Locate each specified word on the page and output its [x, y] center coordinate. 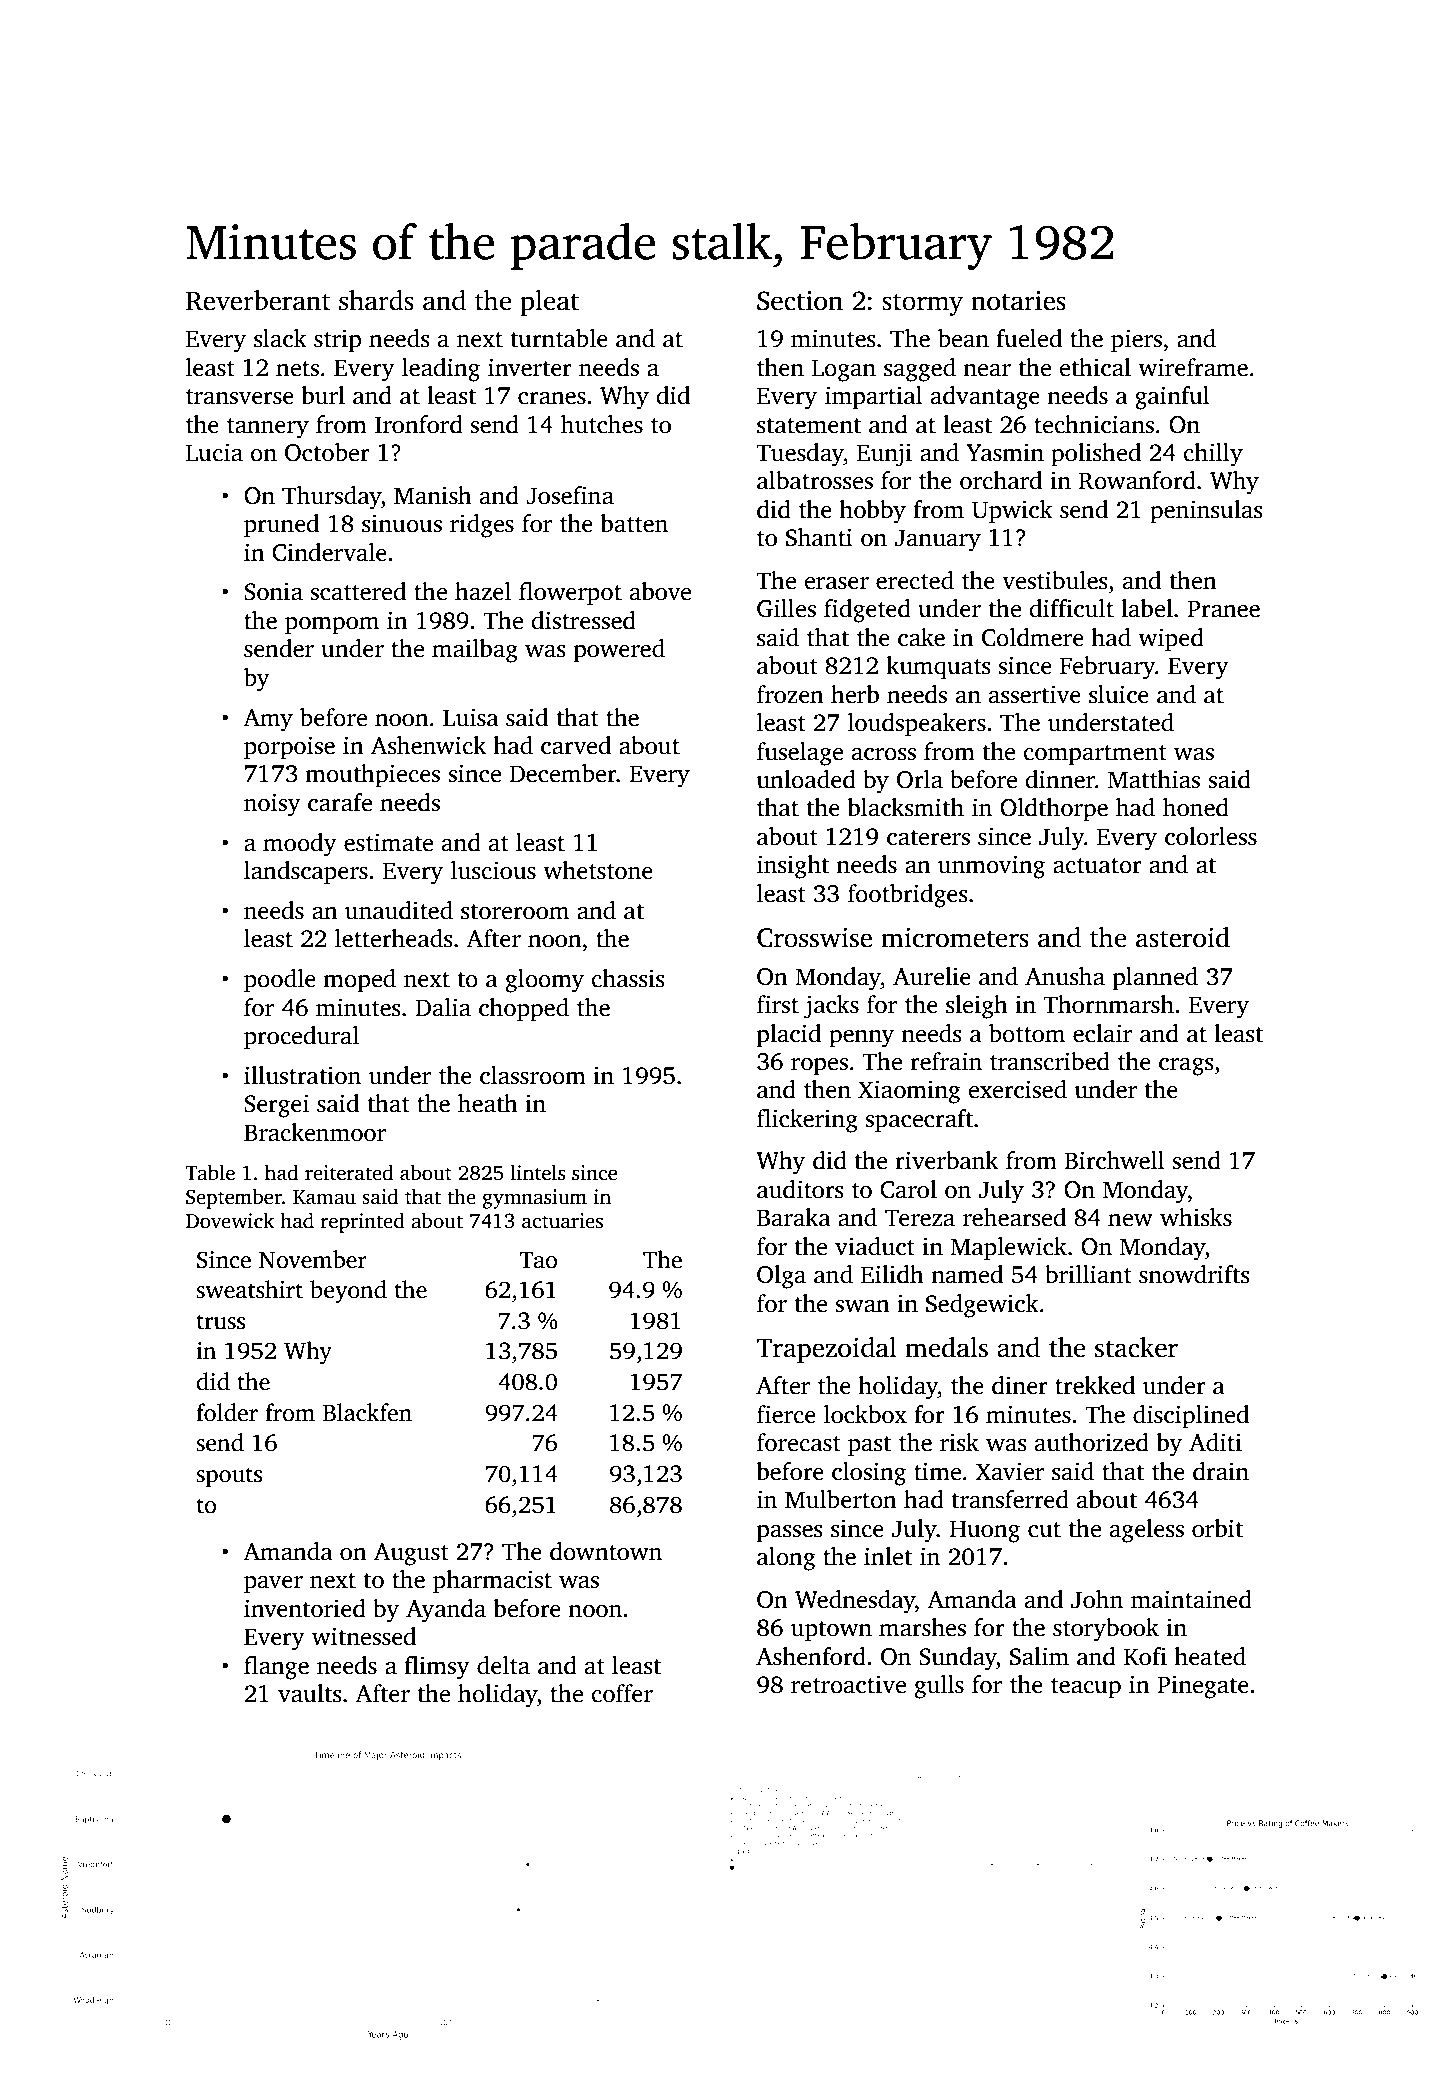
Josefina [570, 495]
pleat [549, 303]
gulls [939, 1687]
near [987, 370]
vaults [310, 1693]
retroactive [848, 1684]
